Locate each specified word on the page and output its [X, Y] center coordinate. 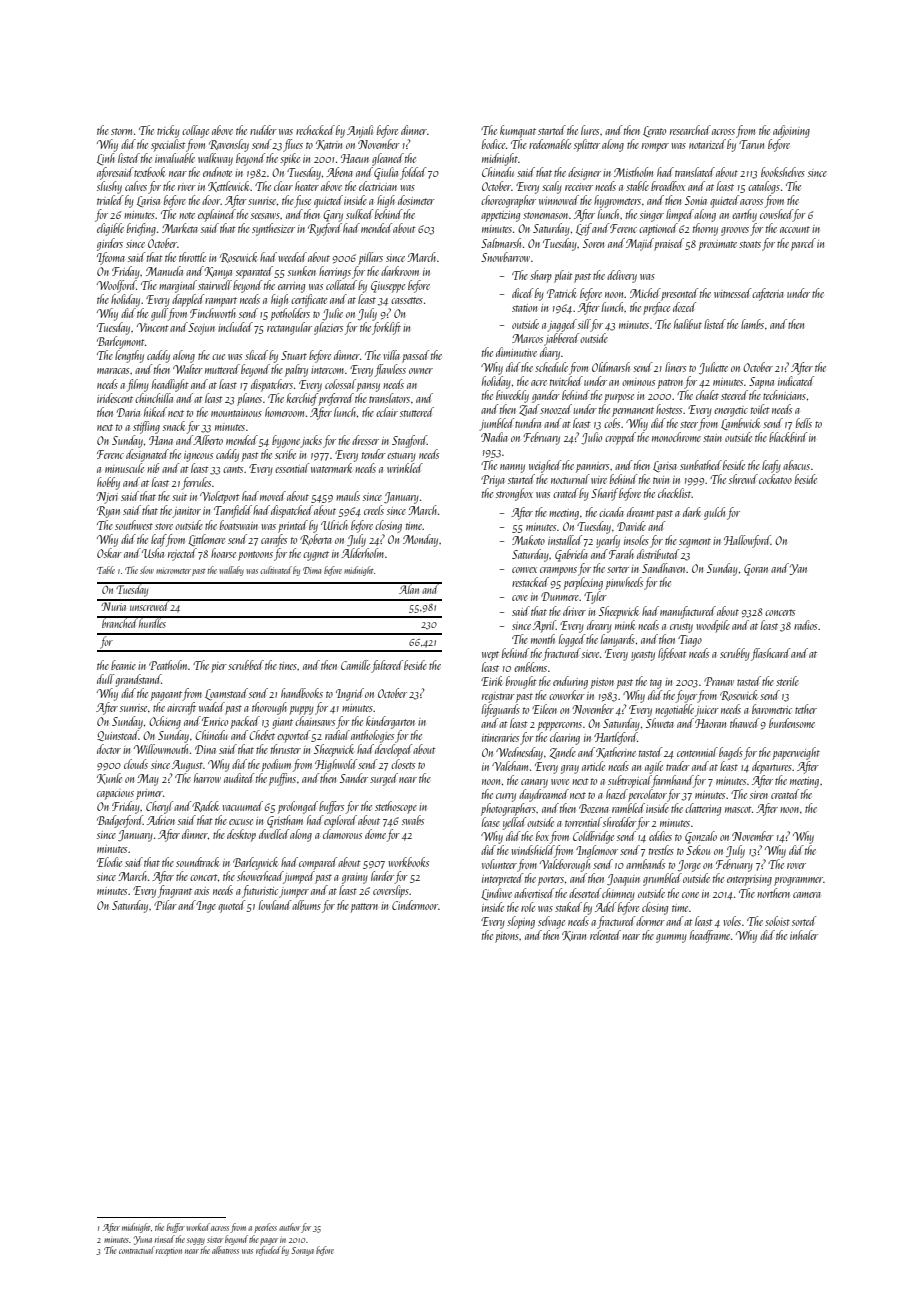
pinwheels [624, 583]
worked [198, 1227]
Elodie [109, 862]
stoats [750, 244]
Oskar [109, 553]
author [290, 1227]
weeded [292, 257]
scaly [552, 187]
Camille [355, 665]
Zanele [563, 753]
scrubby [735, 654]
